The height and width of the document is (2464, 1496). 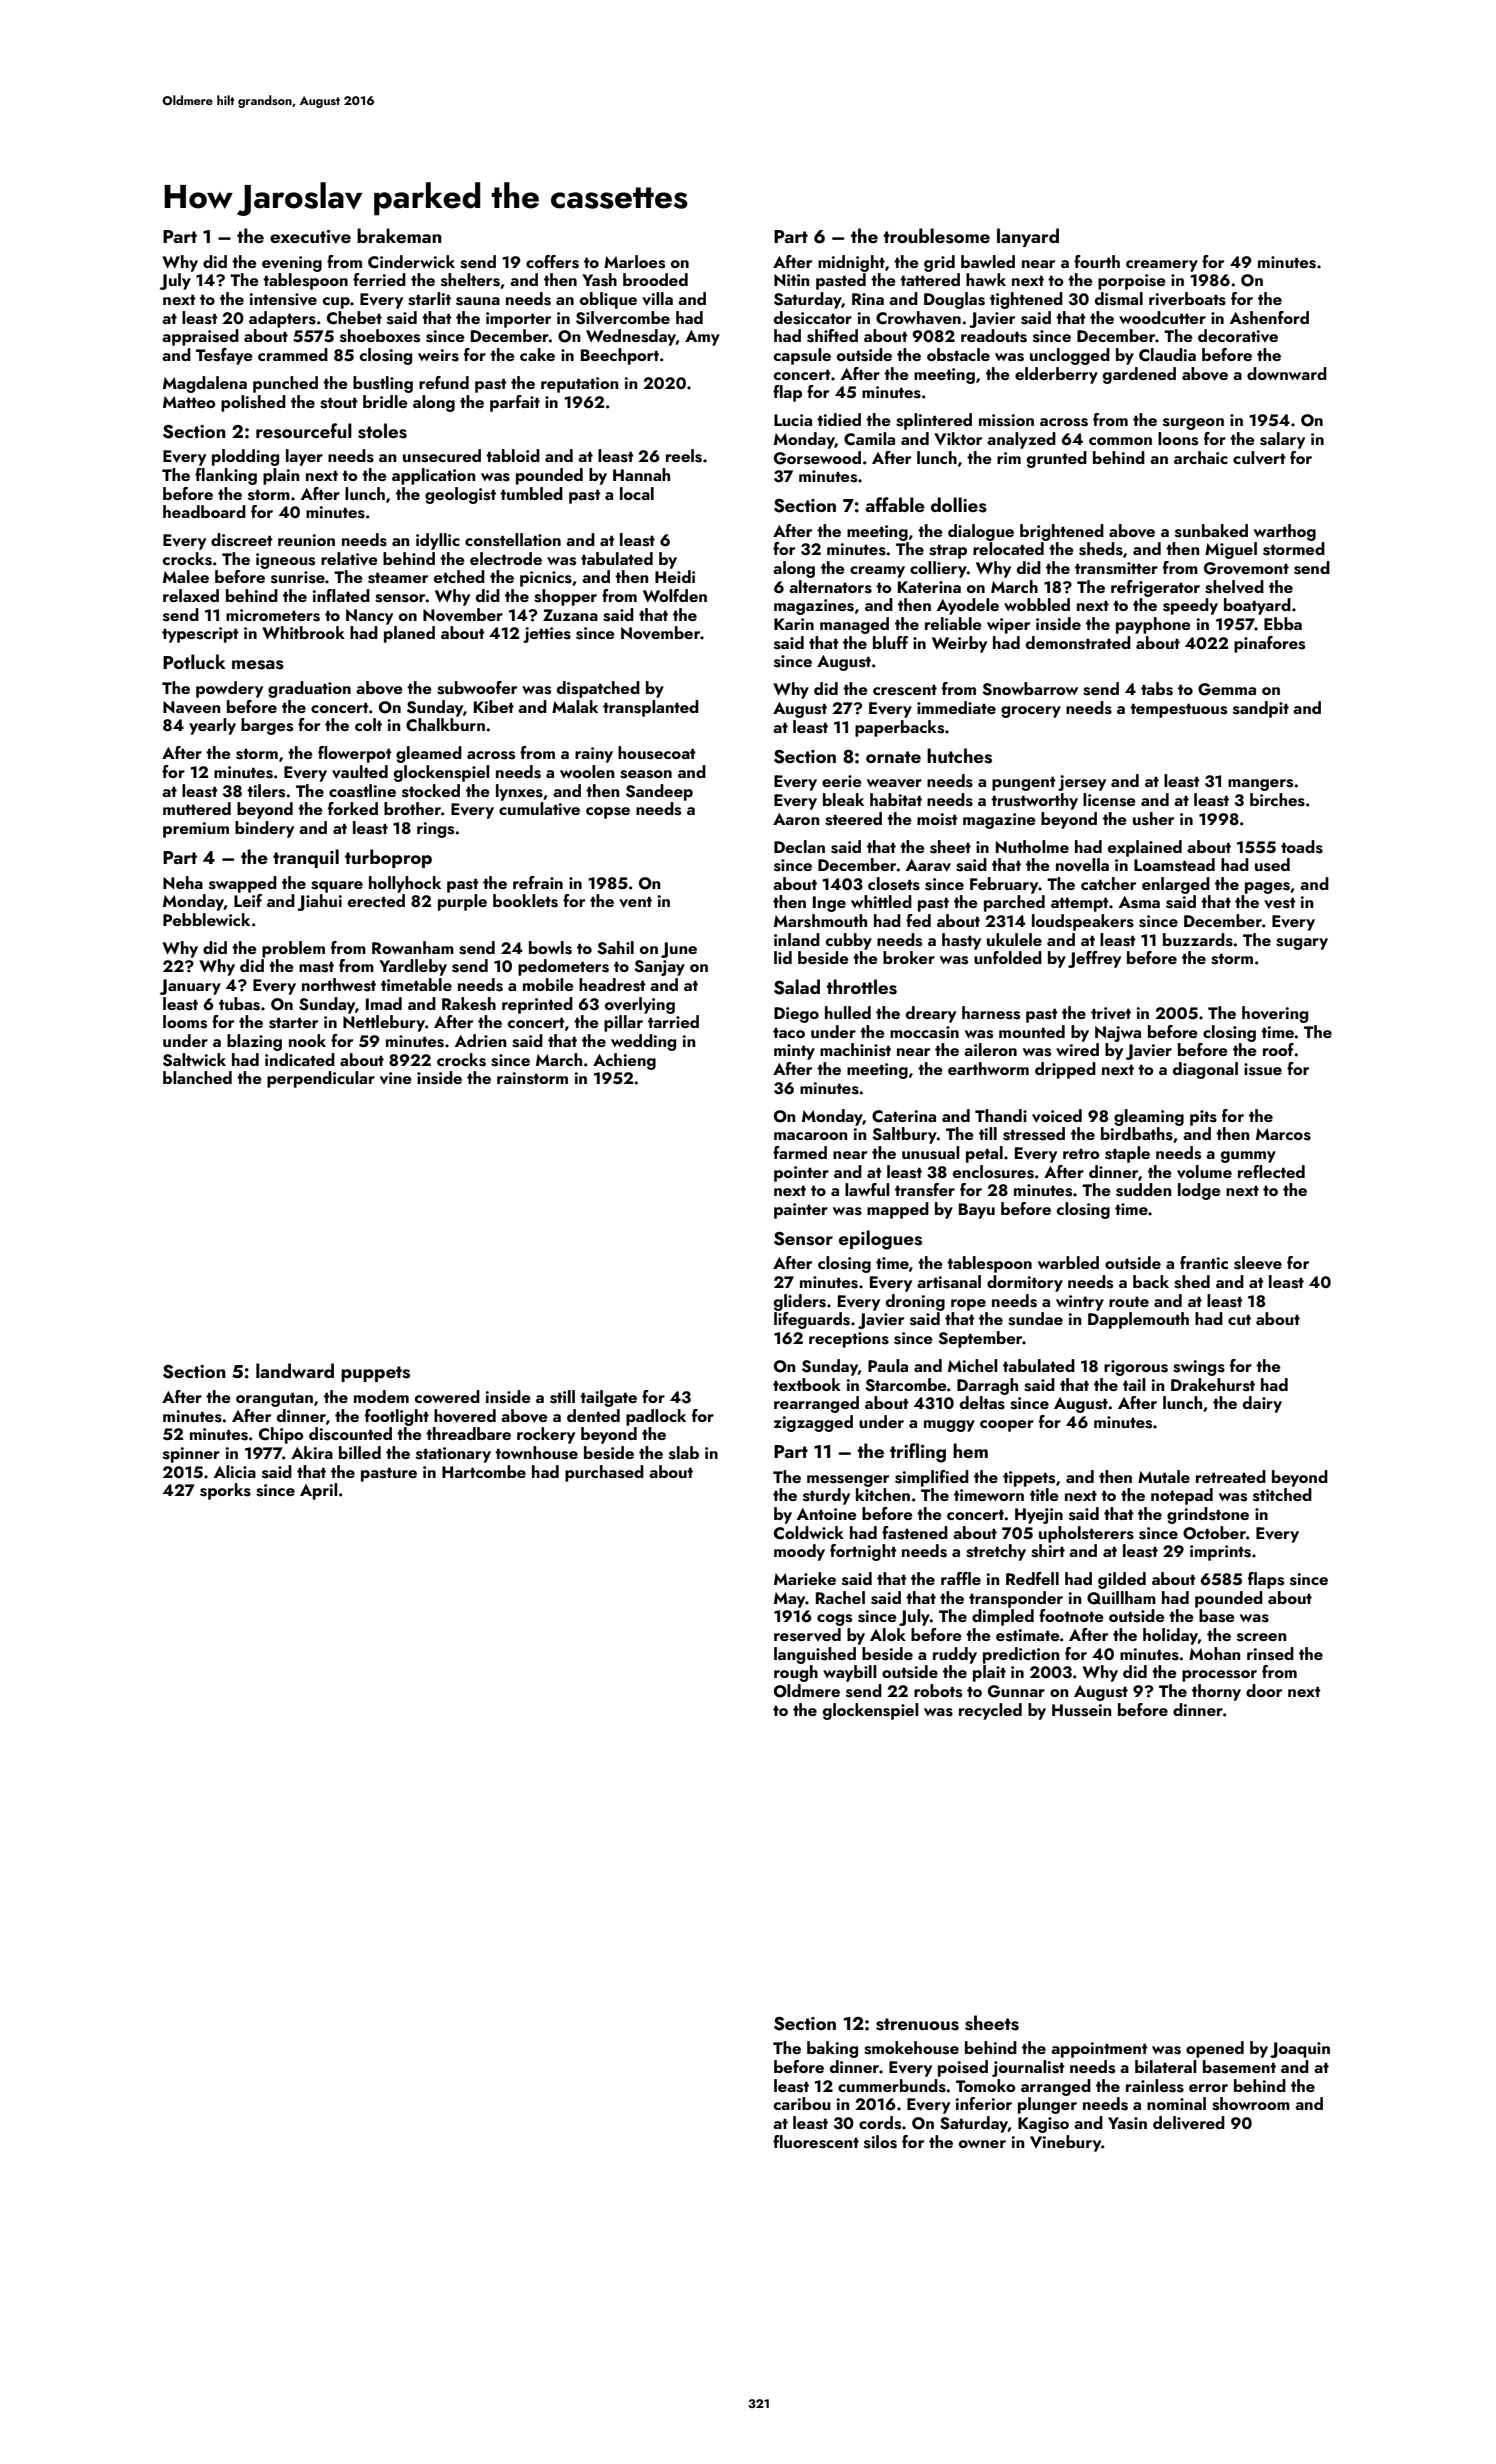 I want to click on tubas, so click(x=239, y=1004).
